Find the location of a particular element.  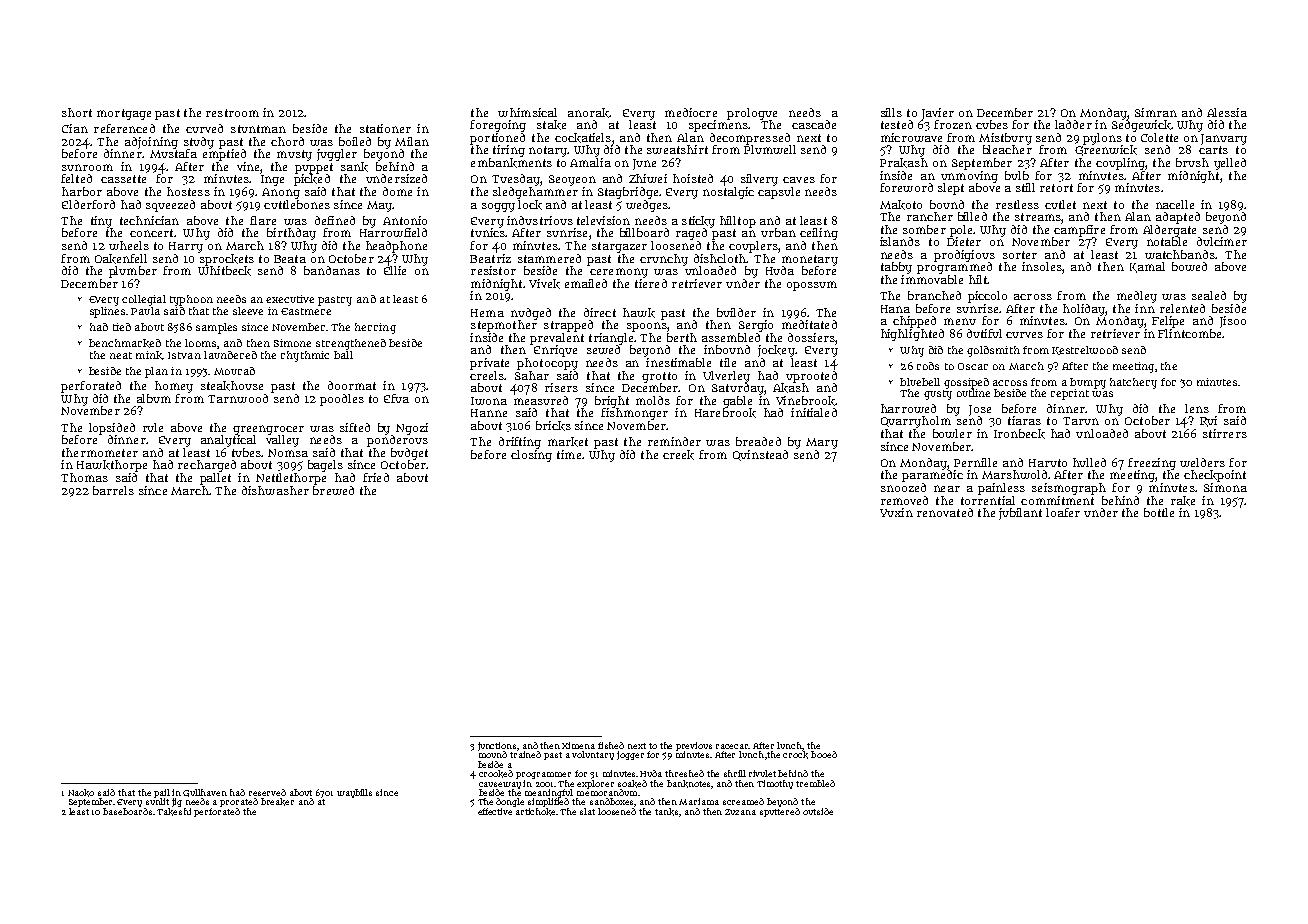

effective is located at coordinates (495, 811).
